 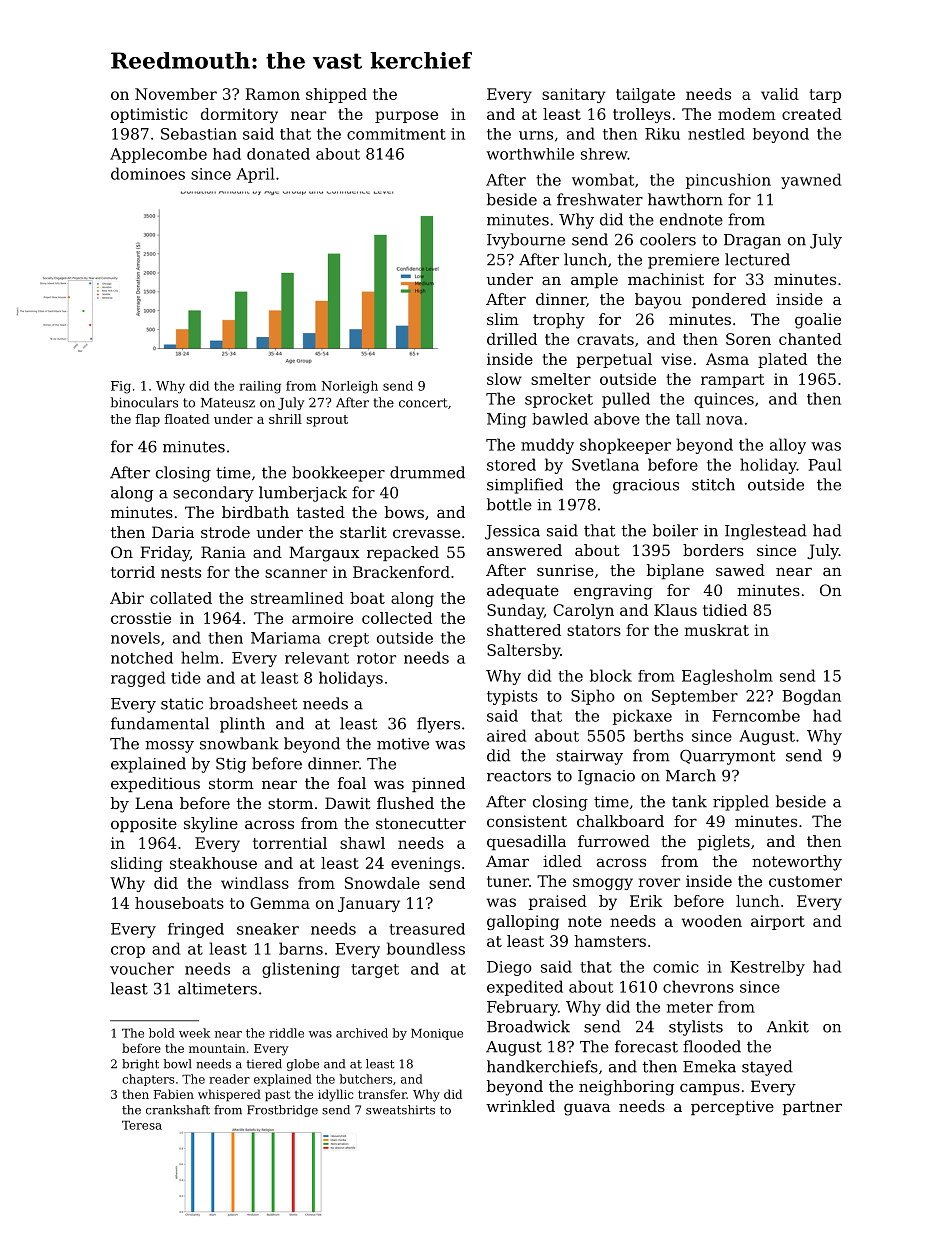 What do you see at coordinates (286, 1033) in the screenshot?
I see `riddle` at bounding box center [286, 1033].
